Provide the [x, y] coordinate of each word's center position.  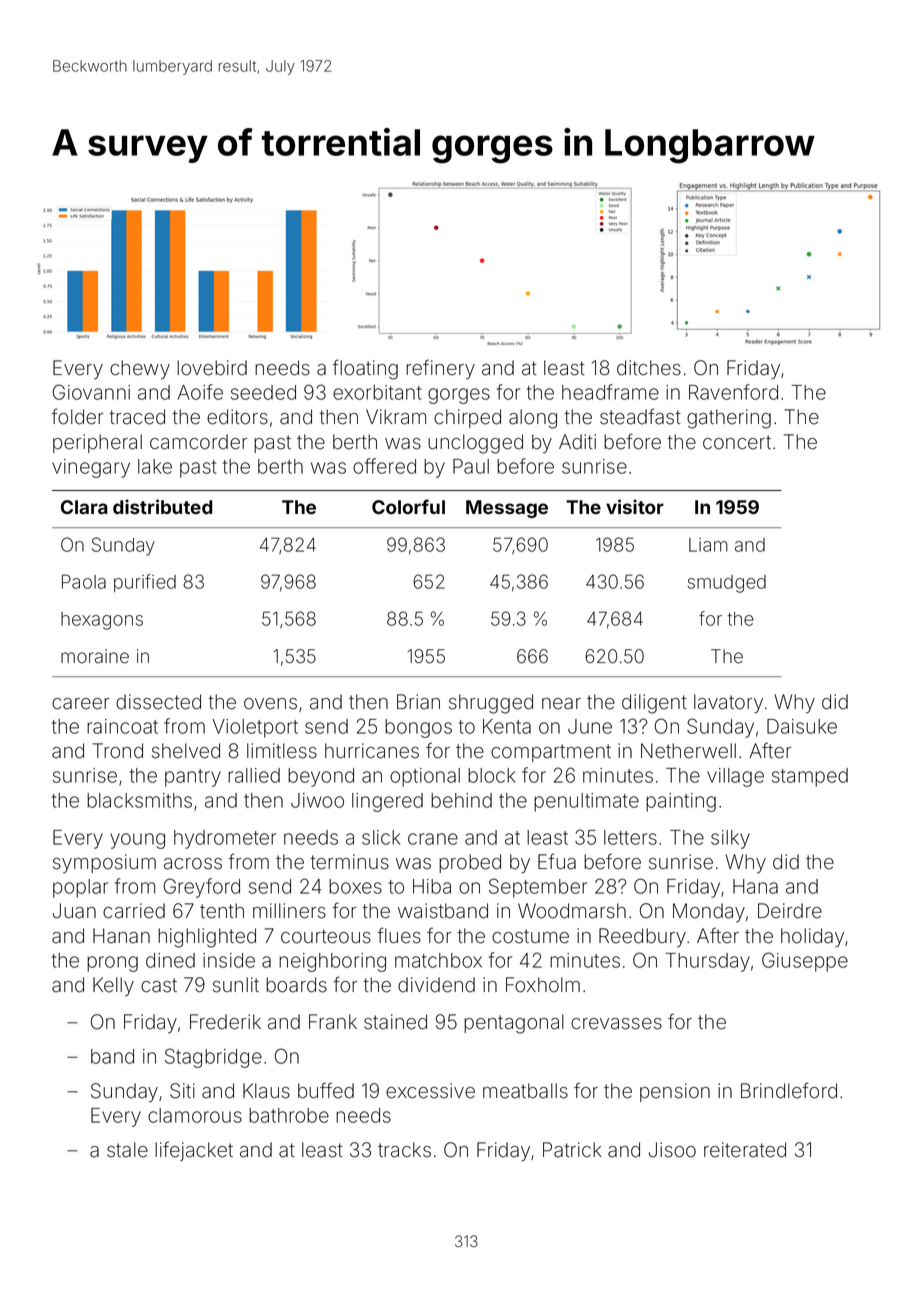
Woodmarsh [572, 911]
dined [170, 960]
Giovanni [91, 392]
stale [127, 1150]
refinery [440, 369]
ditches [649, 368]
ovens [270, 704]
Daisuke [802, 726]
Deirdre [790, 911]
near [561, 704]
